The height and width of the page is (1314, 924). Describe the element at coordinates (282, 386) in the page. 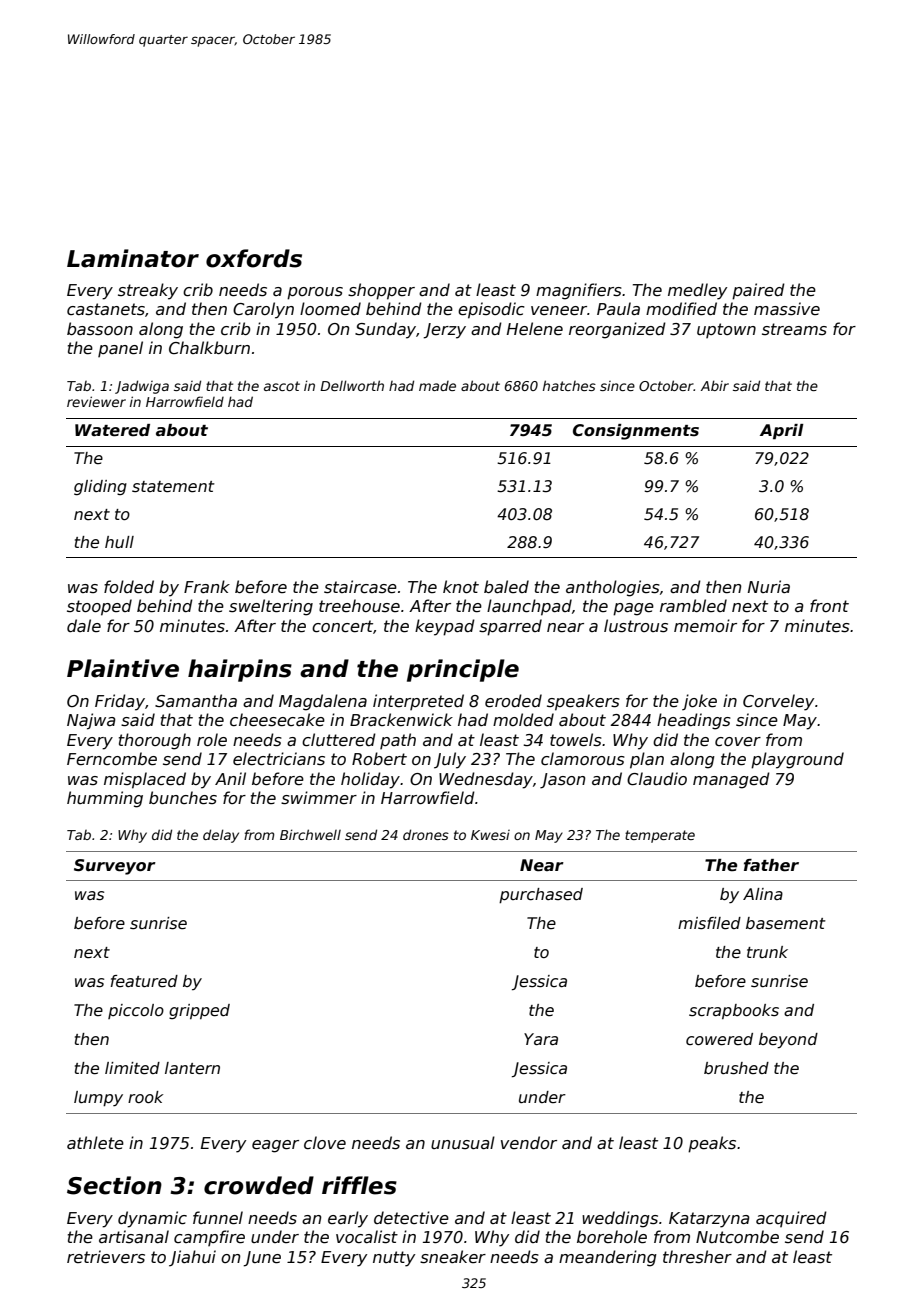

I see `ascot` at that location.
